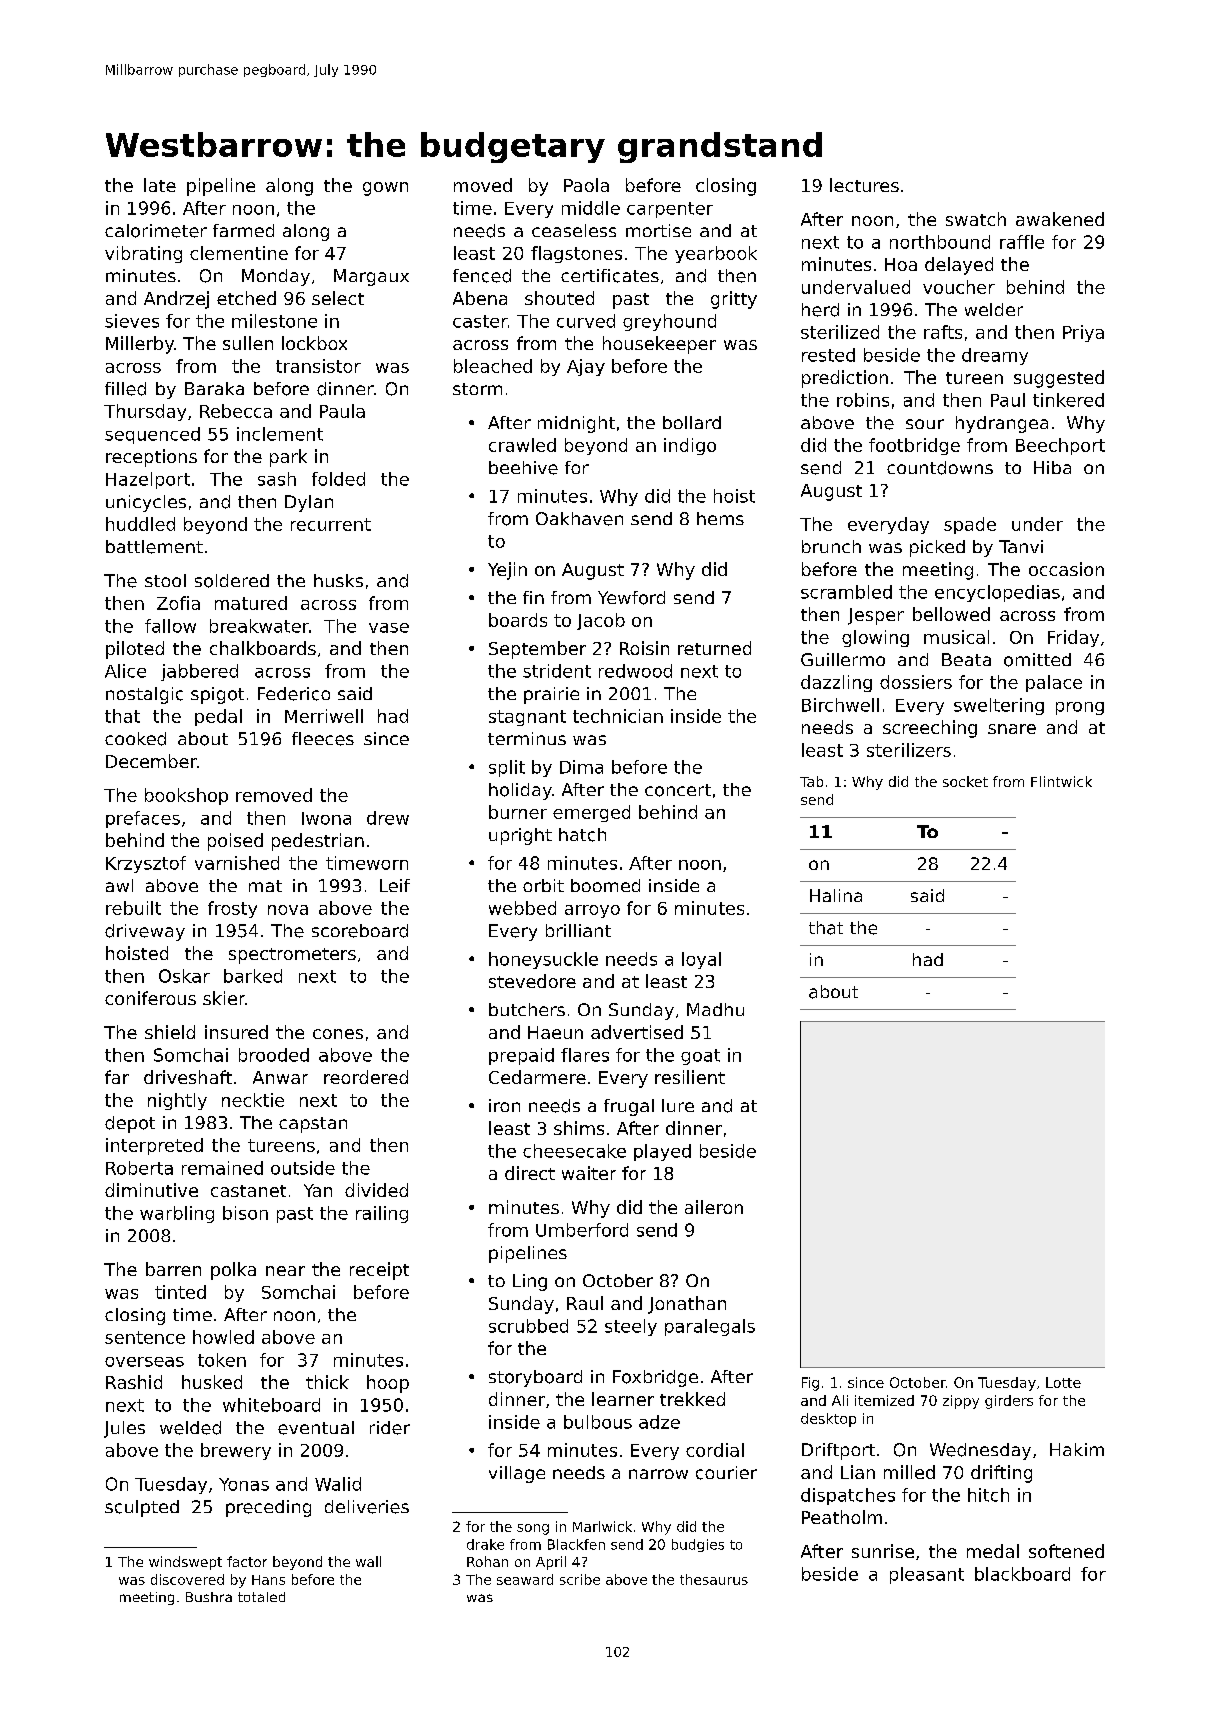  Describe the element at coordinates (209, 1597) in the page. I see `Bushra` at that location.
